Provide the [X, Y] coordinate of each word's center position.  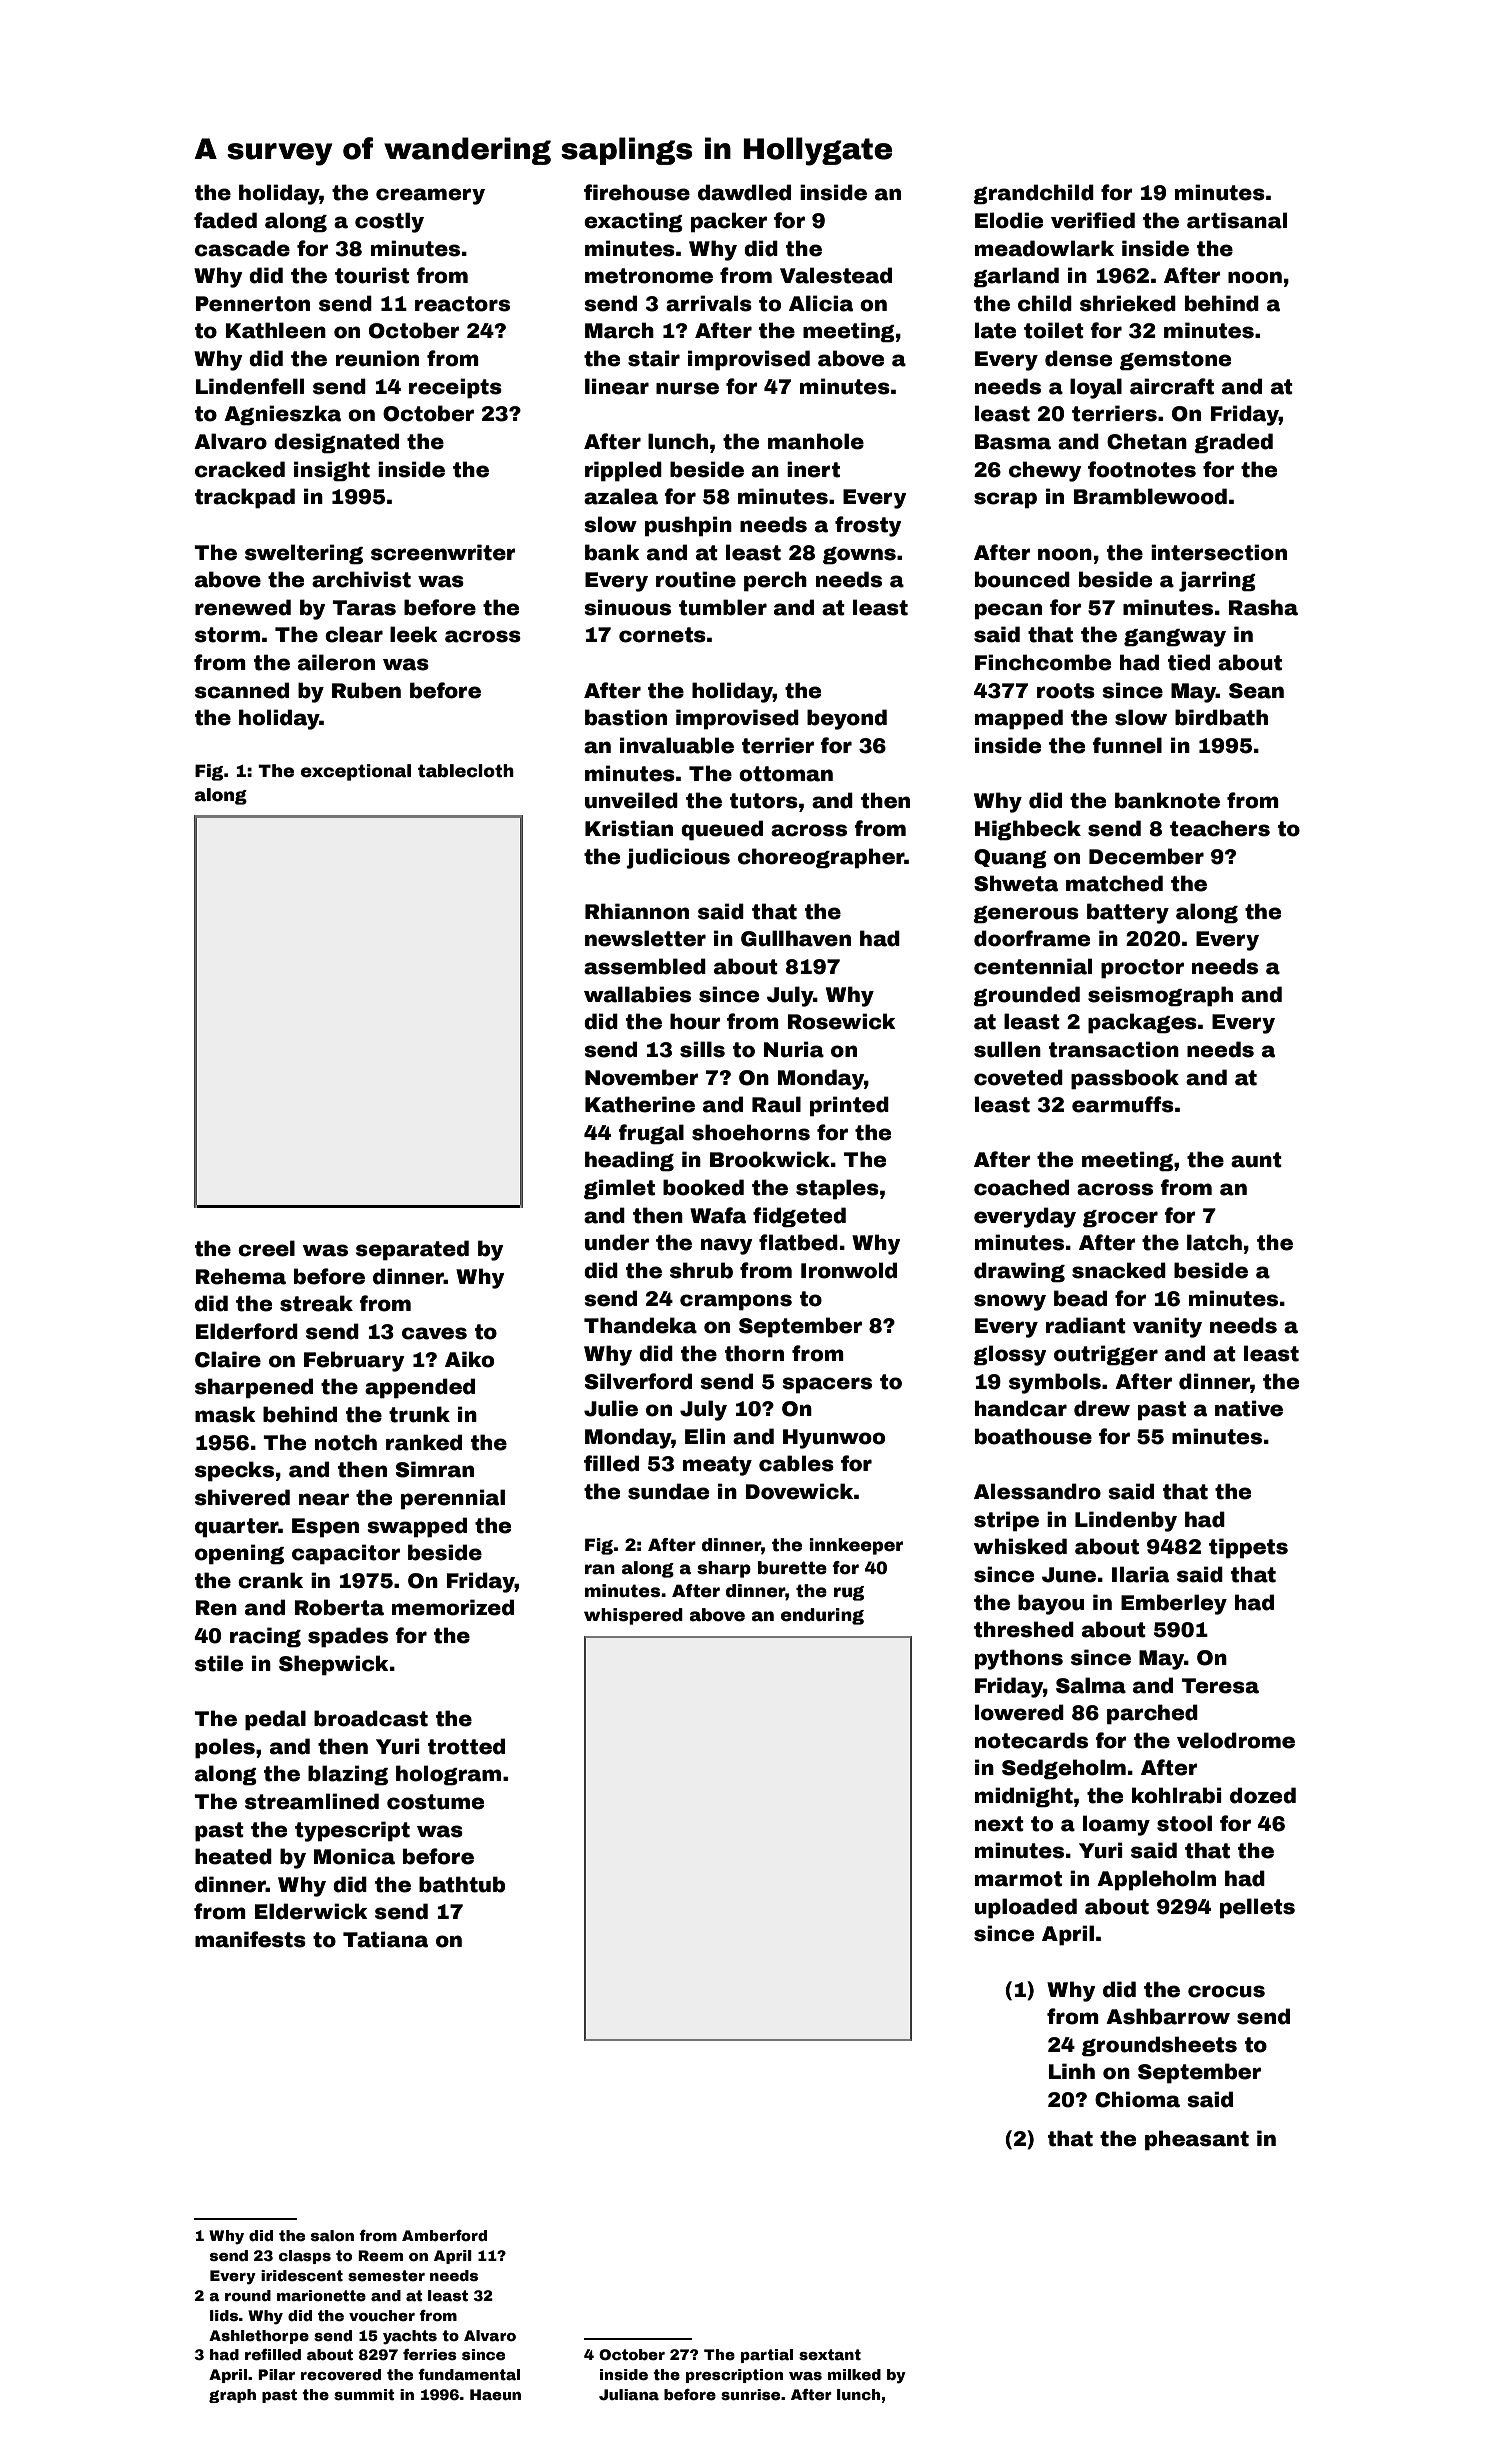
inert [813, 469]
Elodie [1009, 220]
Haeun [495, 2394]
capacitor [346, 1554]
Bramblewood [1150, 496]
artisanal [1237, 220]
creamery [430, 196]
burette [792, 1568]
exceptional [356, 772]
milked [854, 2374]
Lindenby [1126, 1521]
